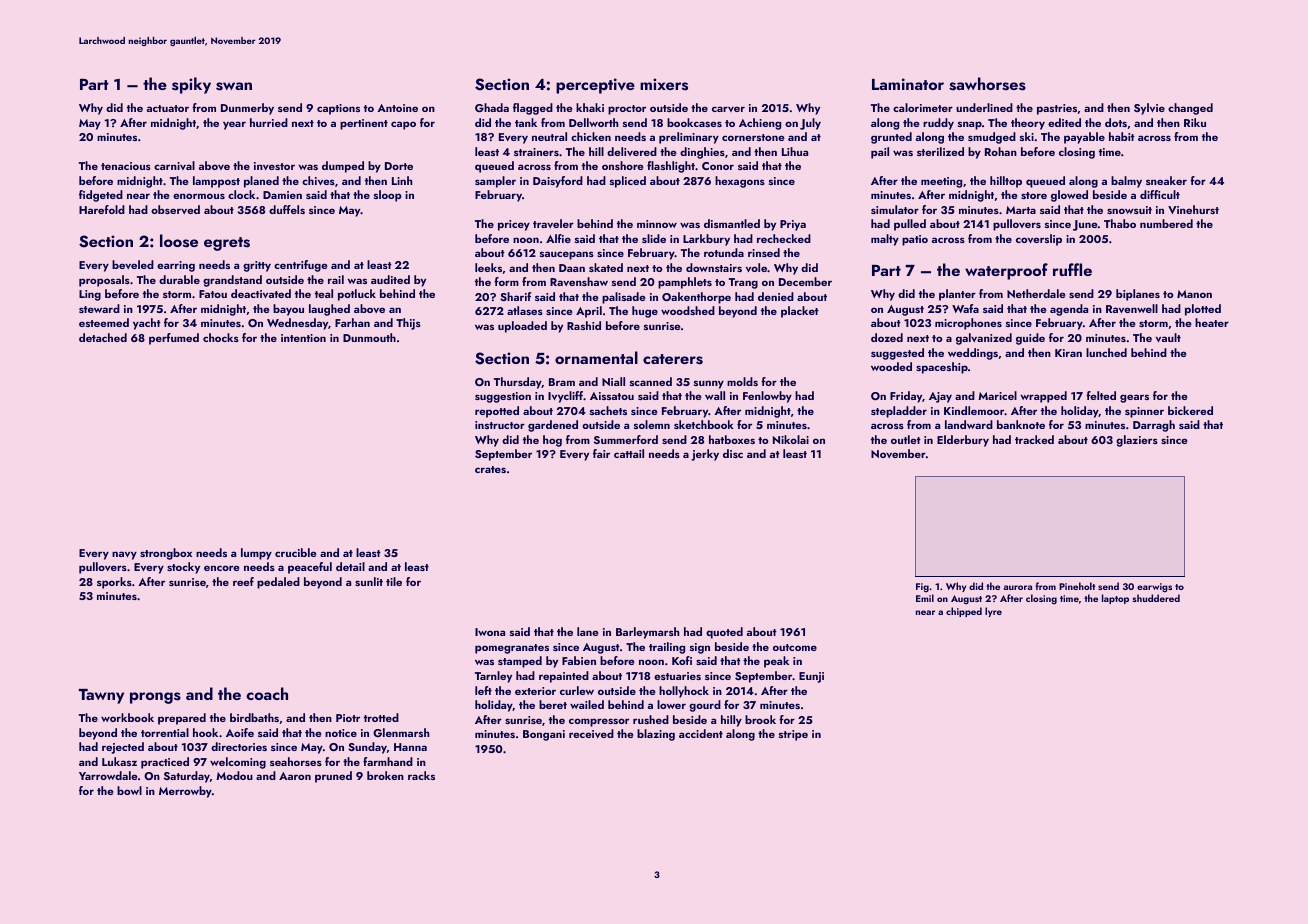 This page has width=1308, height=924. I want to click on quoted, so click(724, 633).
